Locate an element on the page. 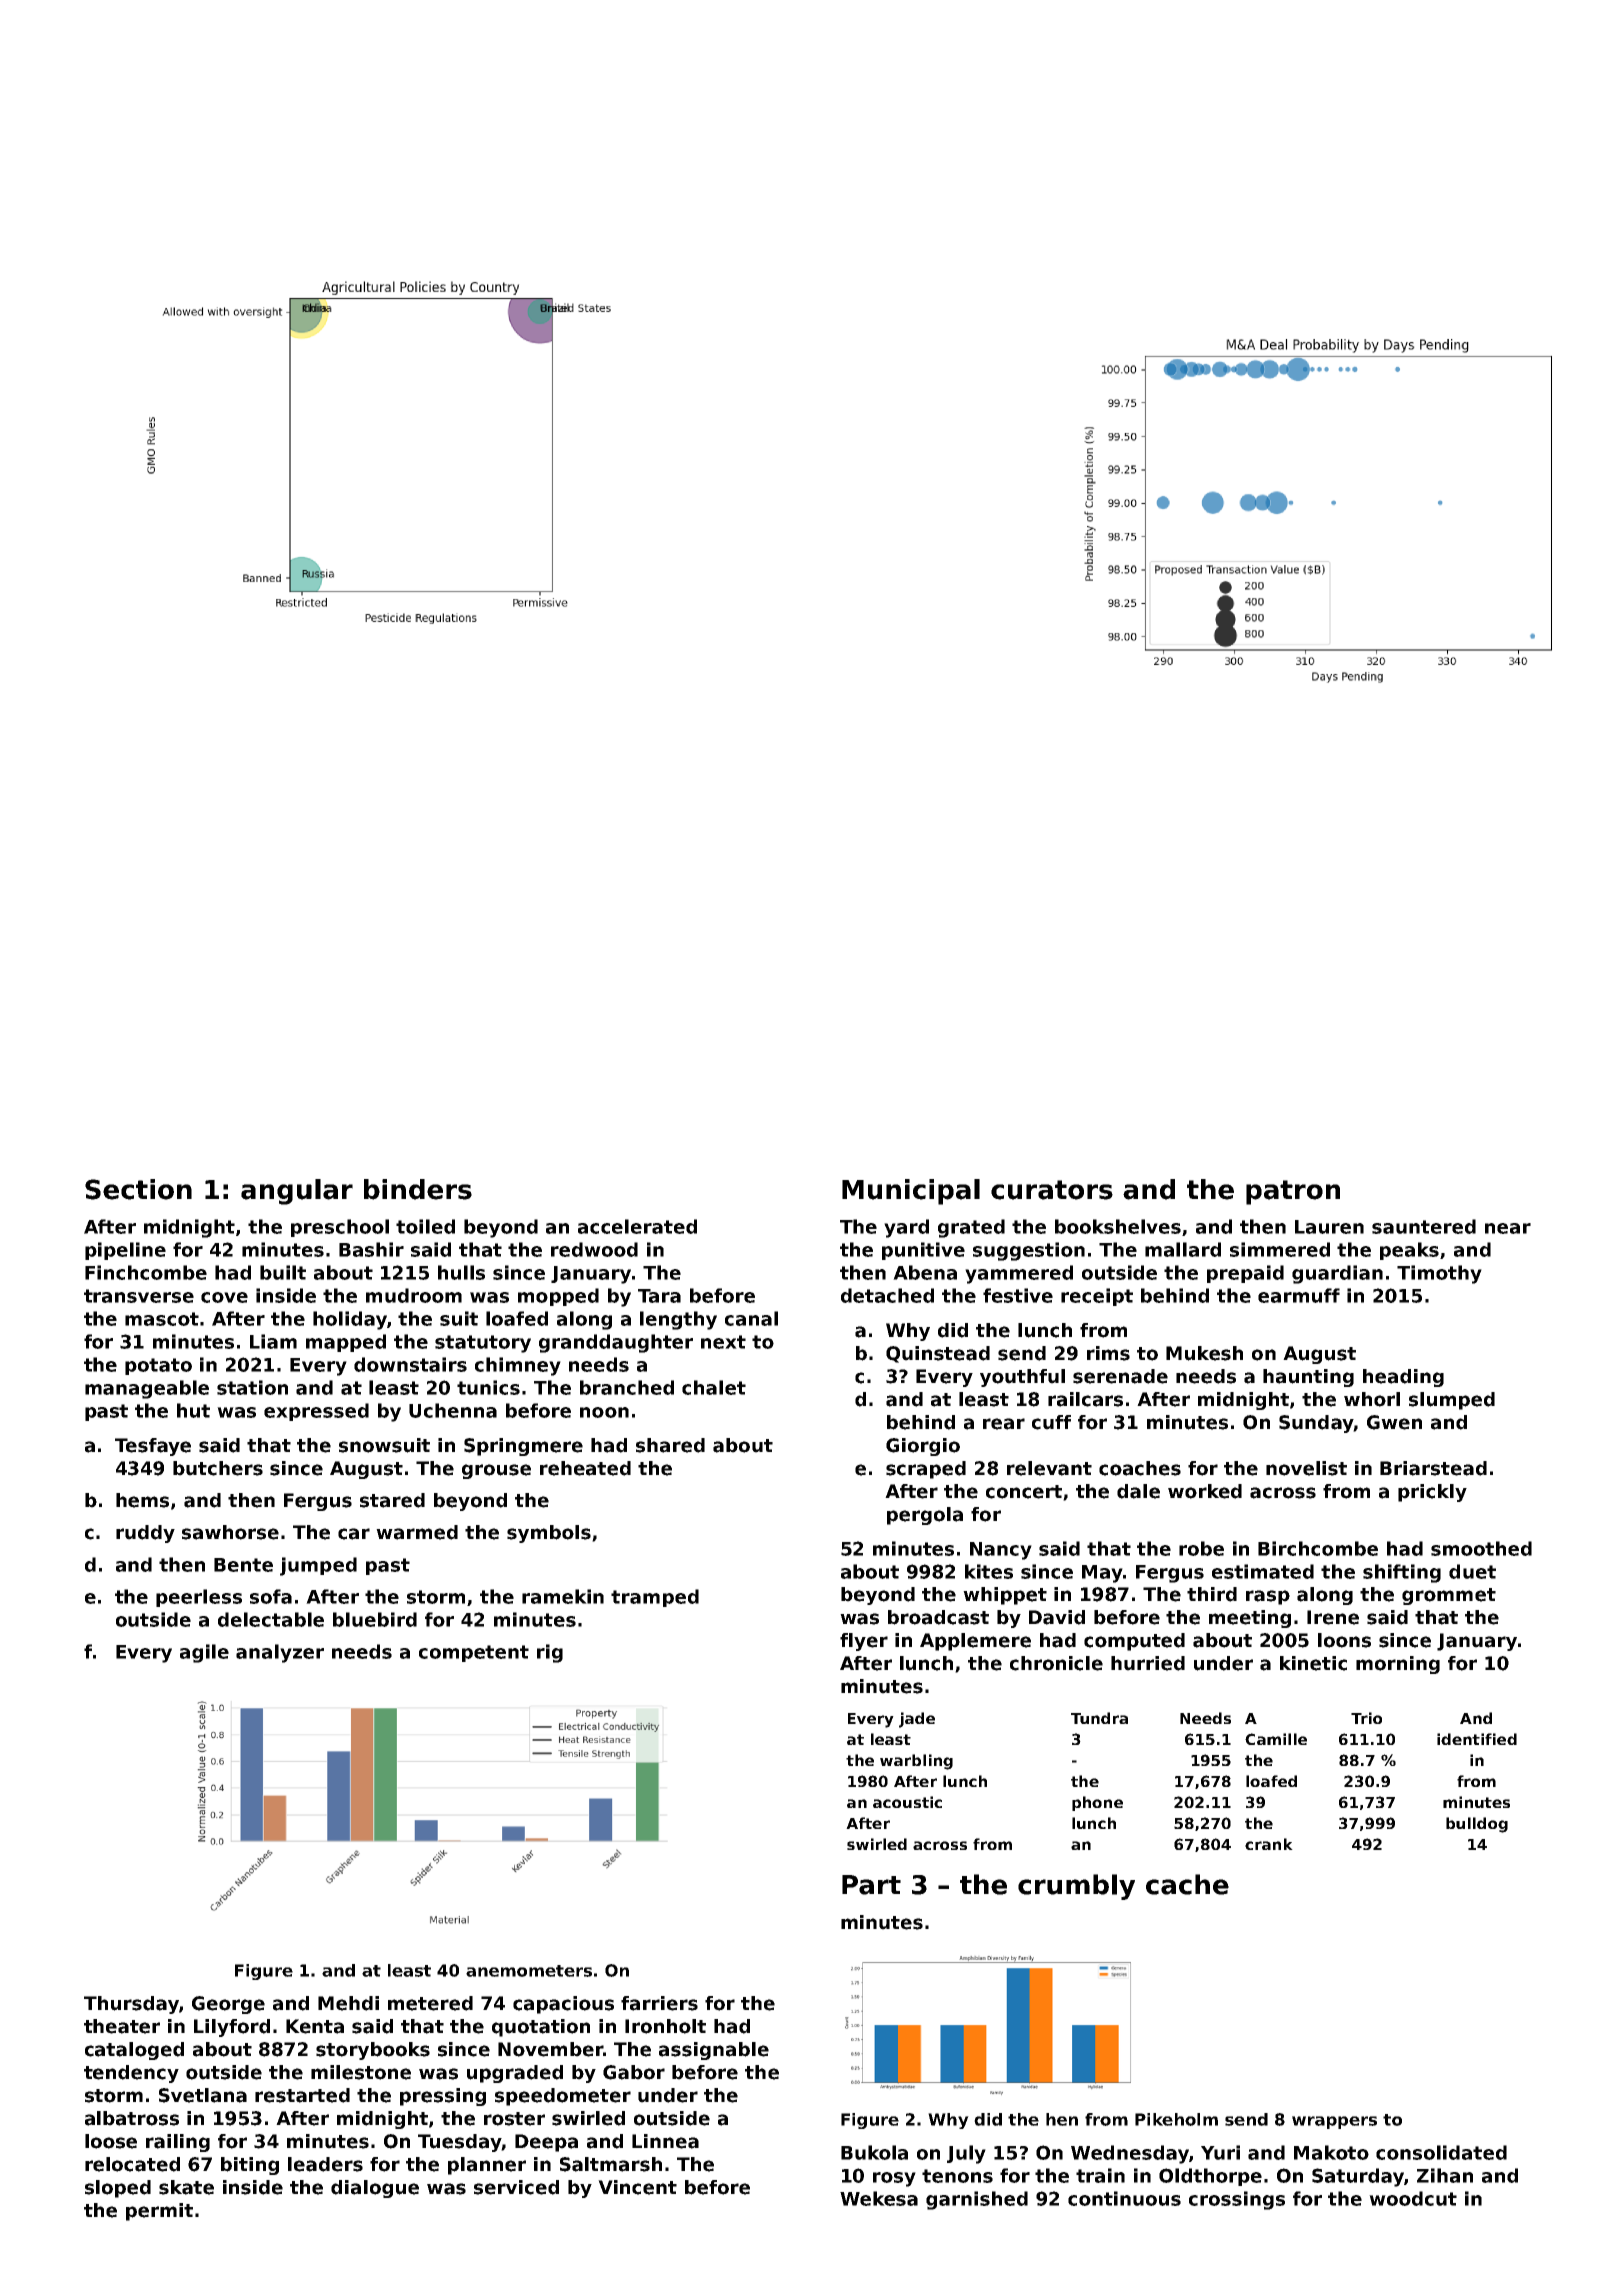 The height and width of the page is (2292, 1620). identified is located at coordinates (1477, 1739).
